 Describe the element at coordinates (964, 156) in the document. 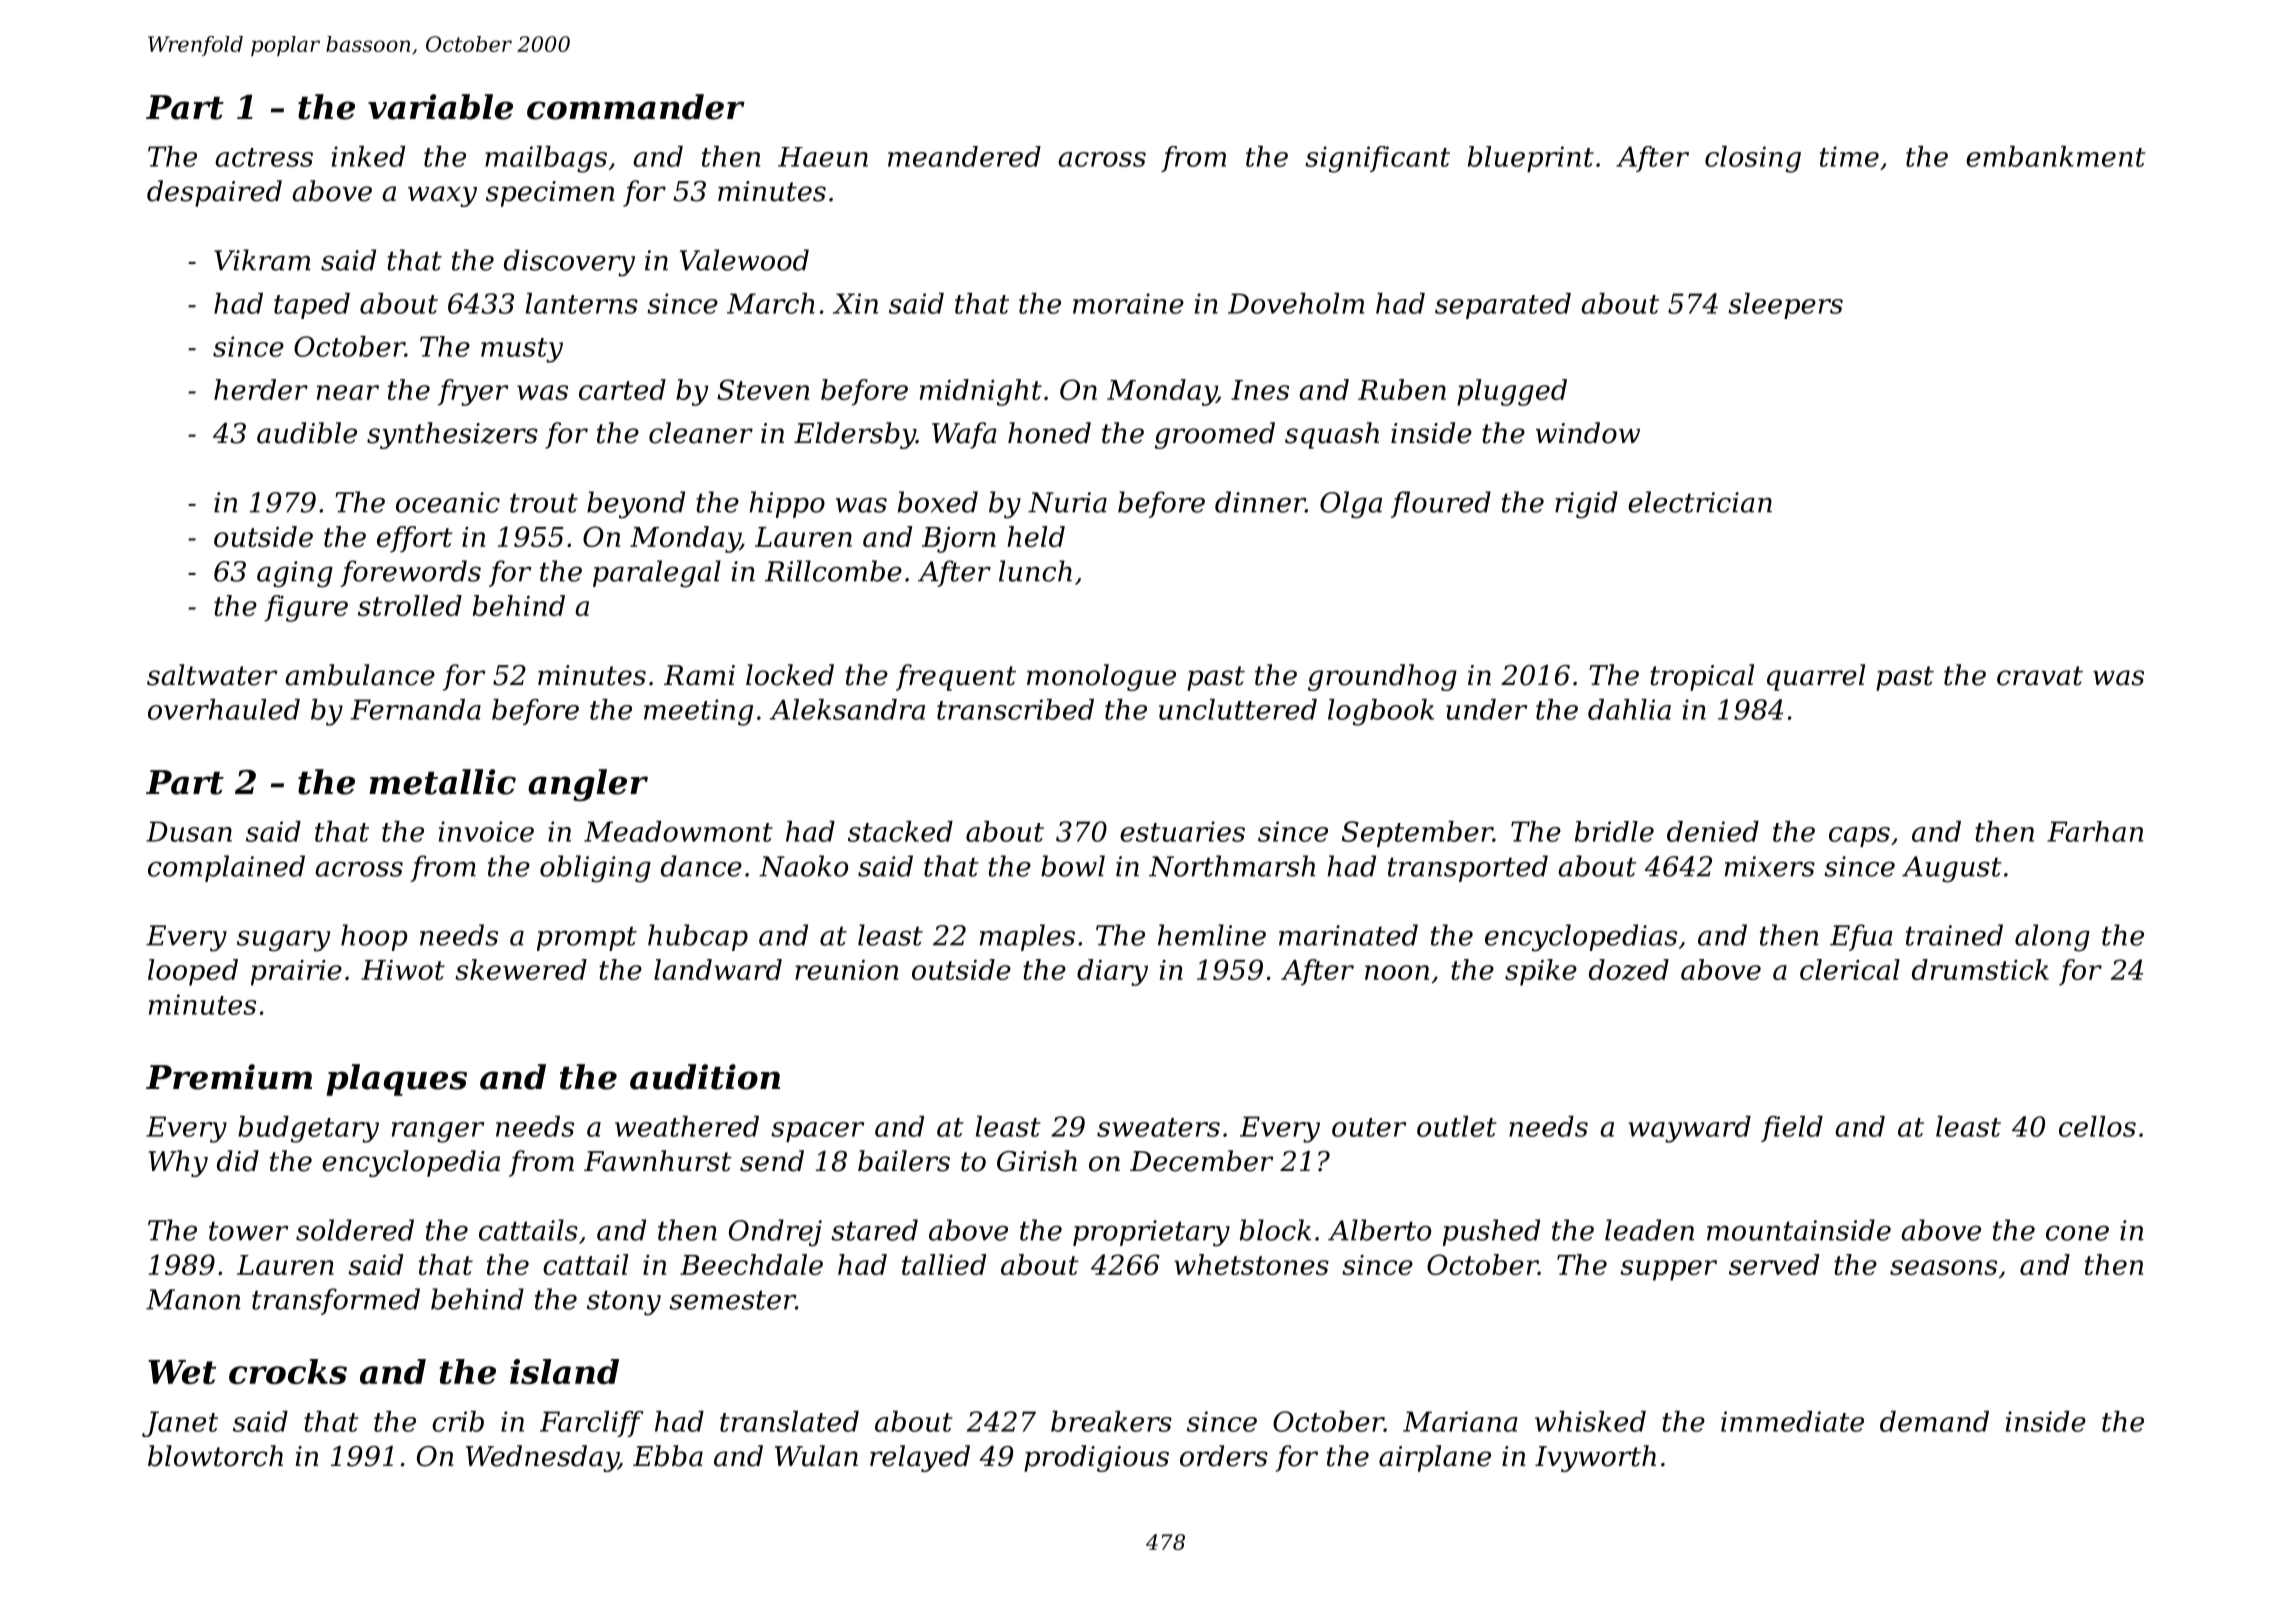

I see `meandered` at that location.
